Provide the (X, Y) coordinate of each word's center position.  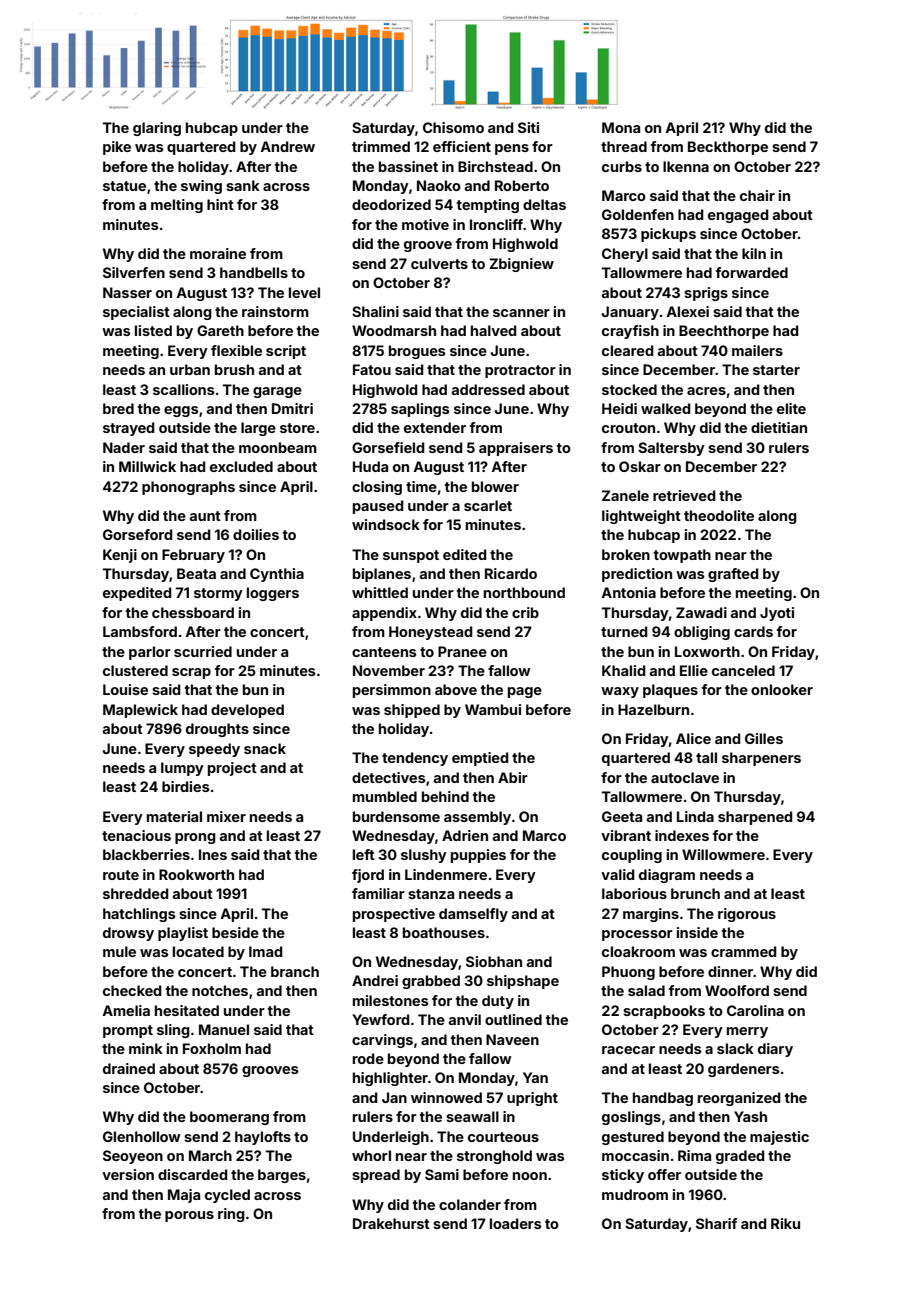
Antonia (628, 592)
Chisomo (453, 127)
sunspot (411, 556)
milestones (391, 1000)
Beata (196, 573)
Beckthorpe (728, 148)
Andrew (287, 146)
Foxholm (212, 1048)
